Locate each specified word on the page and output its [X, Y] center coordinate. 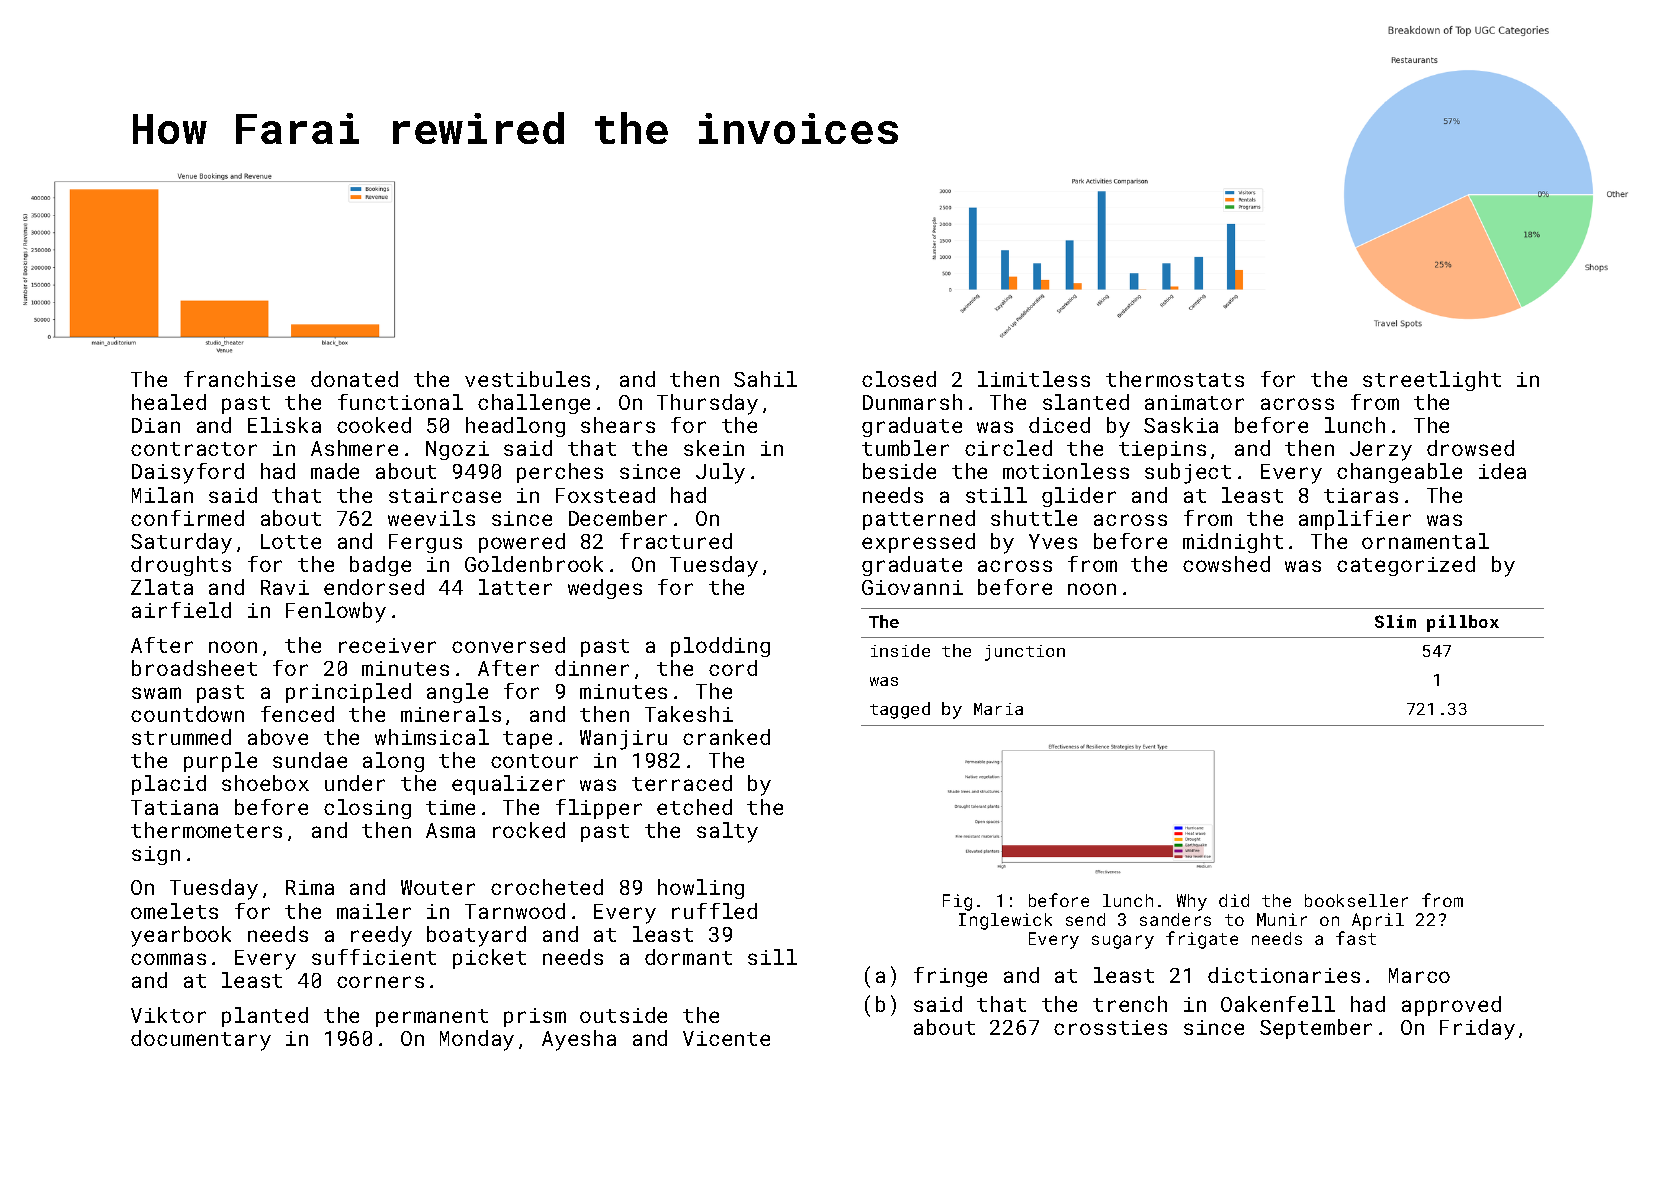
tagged [900, 710]
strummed [181, 737]
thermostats [1175, 379]
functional [400, 402]
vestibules [527, 379]
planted [265, 1017]
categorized [1406, 566]
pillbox [1463, 623]
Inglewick [1005, 921]
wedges [605, 589]
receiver [387, 645]
